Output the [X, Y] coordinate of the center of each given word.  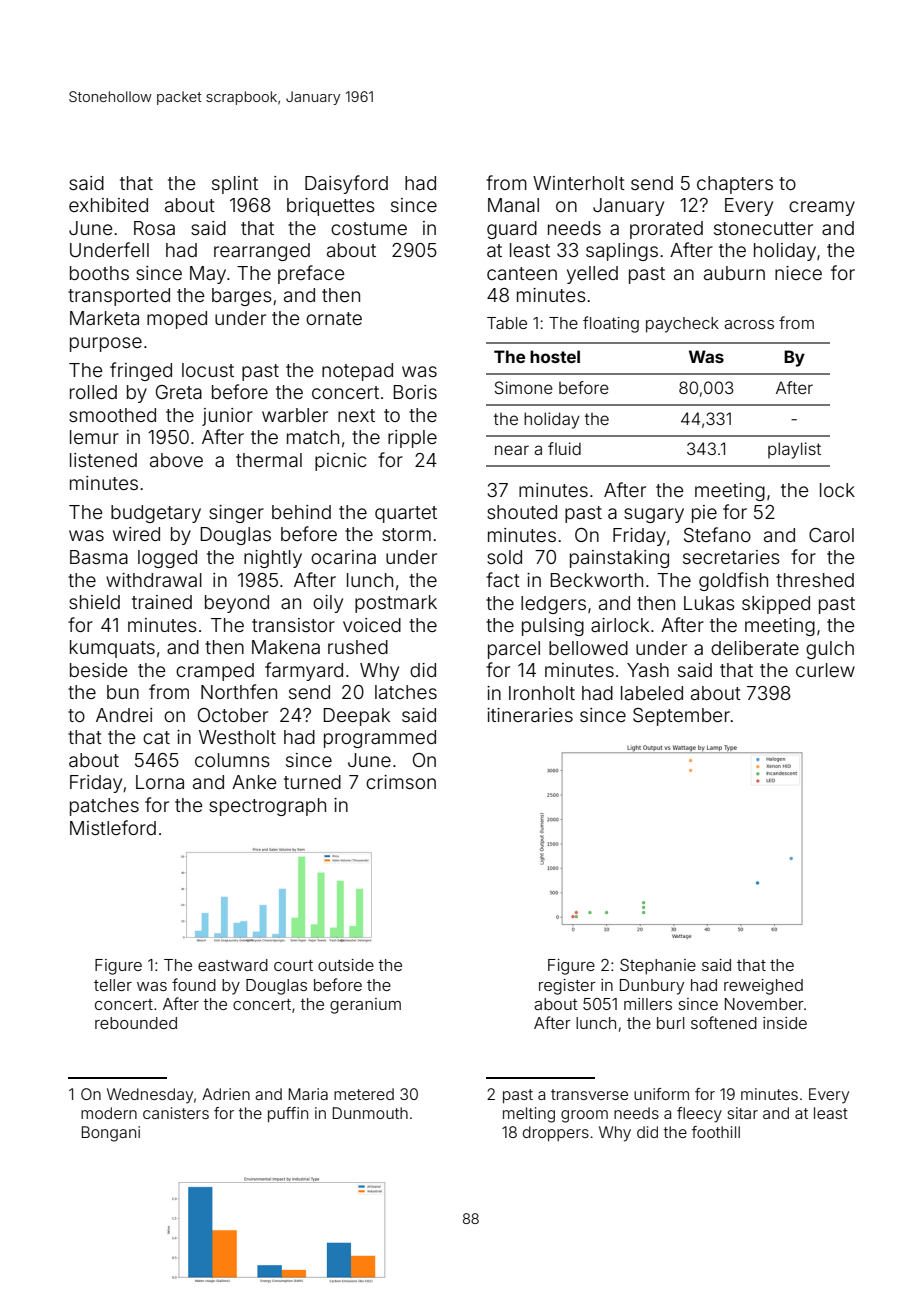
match [313, 437]
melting [529, 1115]
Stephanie [658, 967]
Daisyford [346, 184]
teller [113, 985]
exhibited [108, 205]
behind [301, 512]
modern [109, 1113]
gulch [830, 650]
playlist [794, 450]
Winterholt [579, 183]
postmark [396, 604]
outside [346, 965]
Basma [99, 557]
